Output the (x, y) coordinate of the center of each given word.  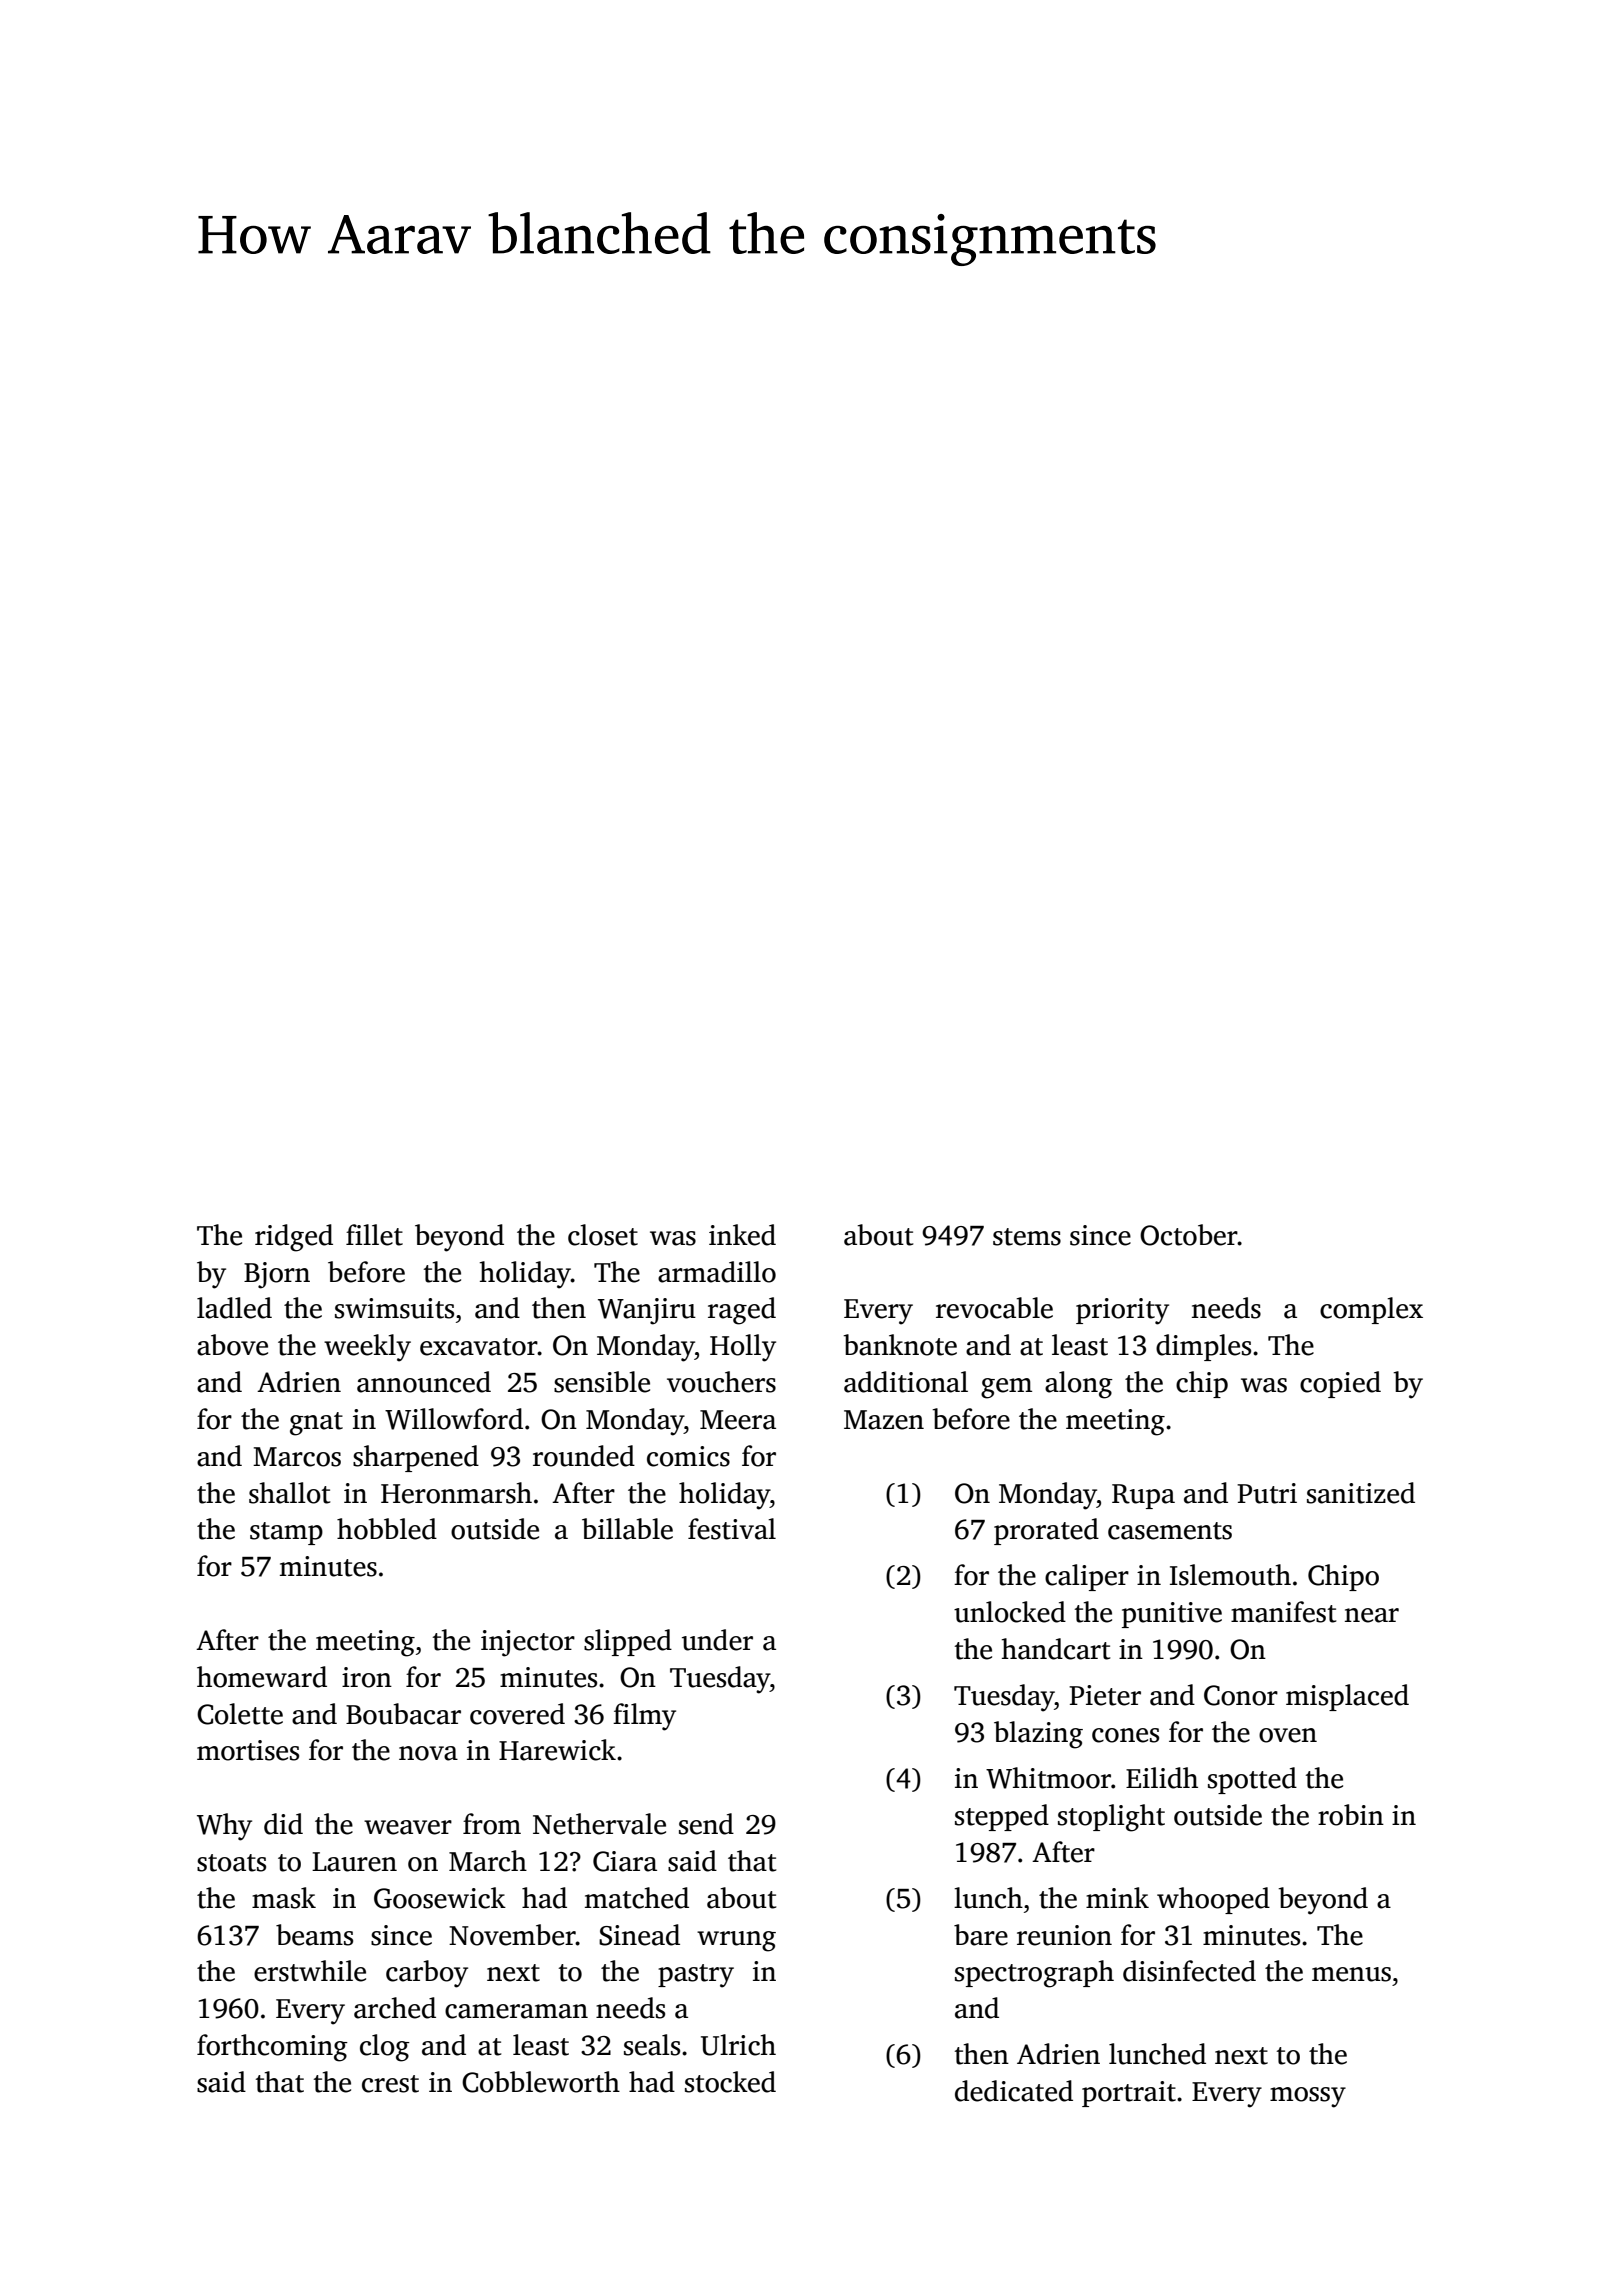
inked (742, 1235)
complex (1371, 1310)
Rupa (1143, 1496)
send (706, 1824)
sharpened (416, 1458)
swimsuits (394, 1308)
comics (688, 1456)
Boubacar (403, 1714)
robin (1351, 1815)
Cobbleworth (541, 2082)
